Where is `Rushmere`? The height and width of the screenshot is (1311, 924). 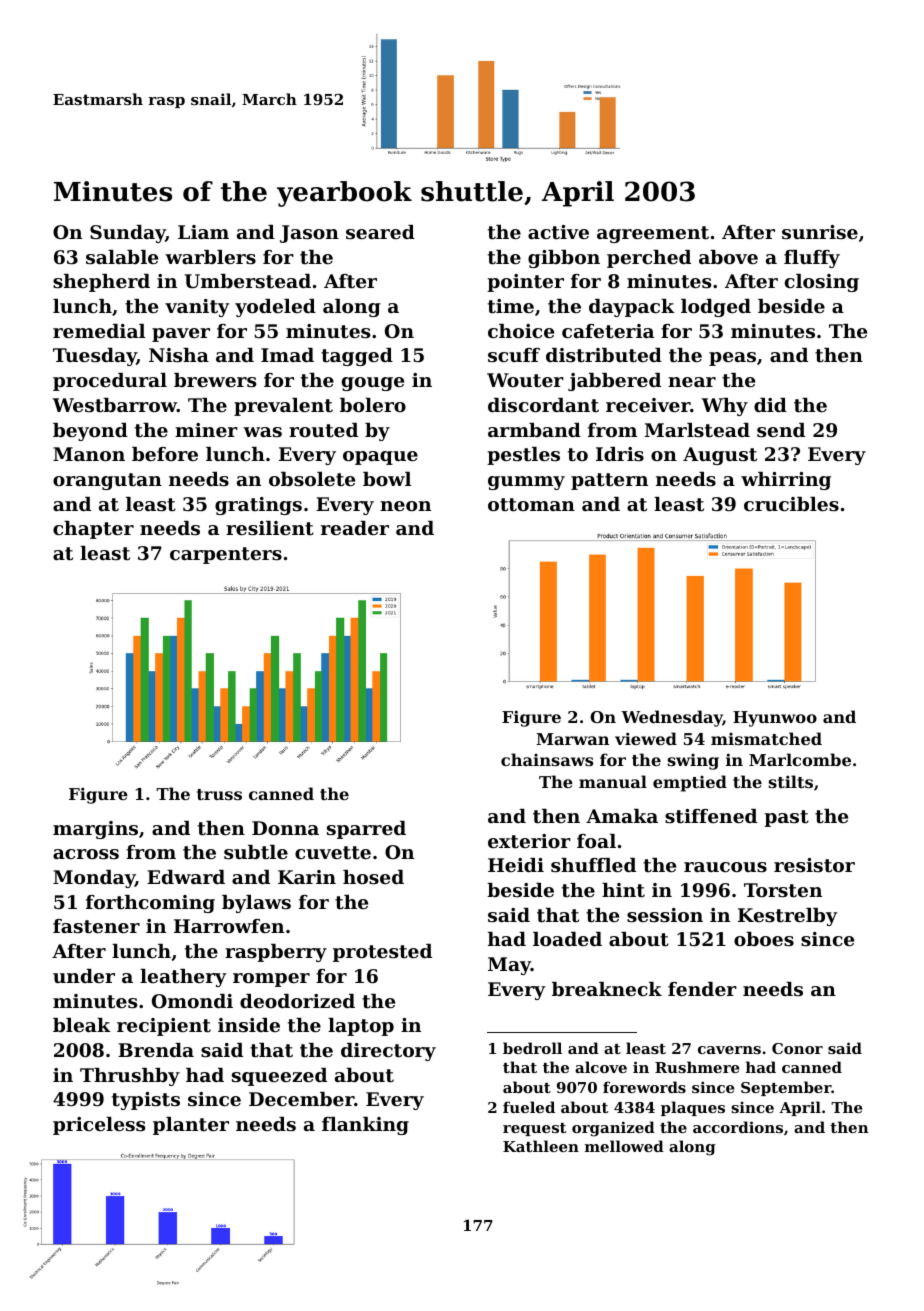 Rushmere is located at coordinates (697, 1067).
